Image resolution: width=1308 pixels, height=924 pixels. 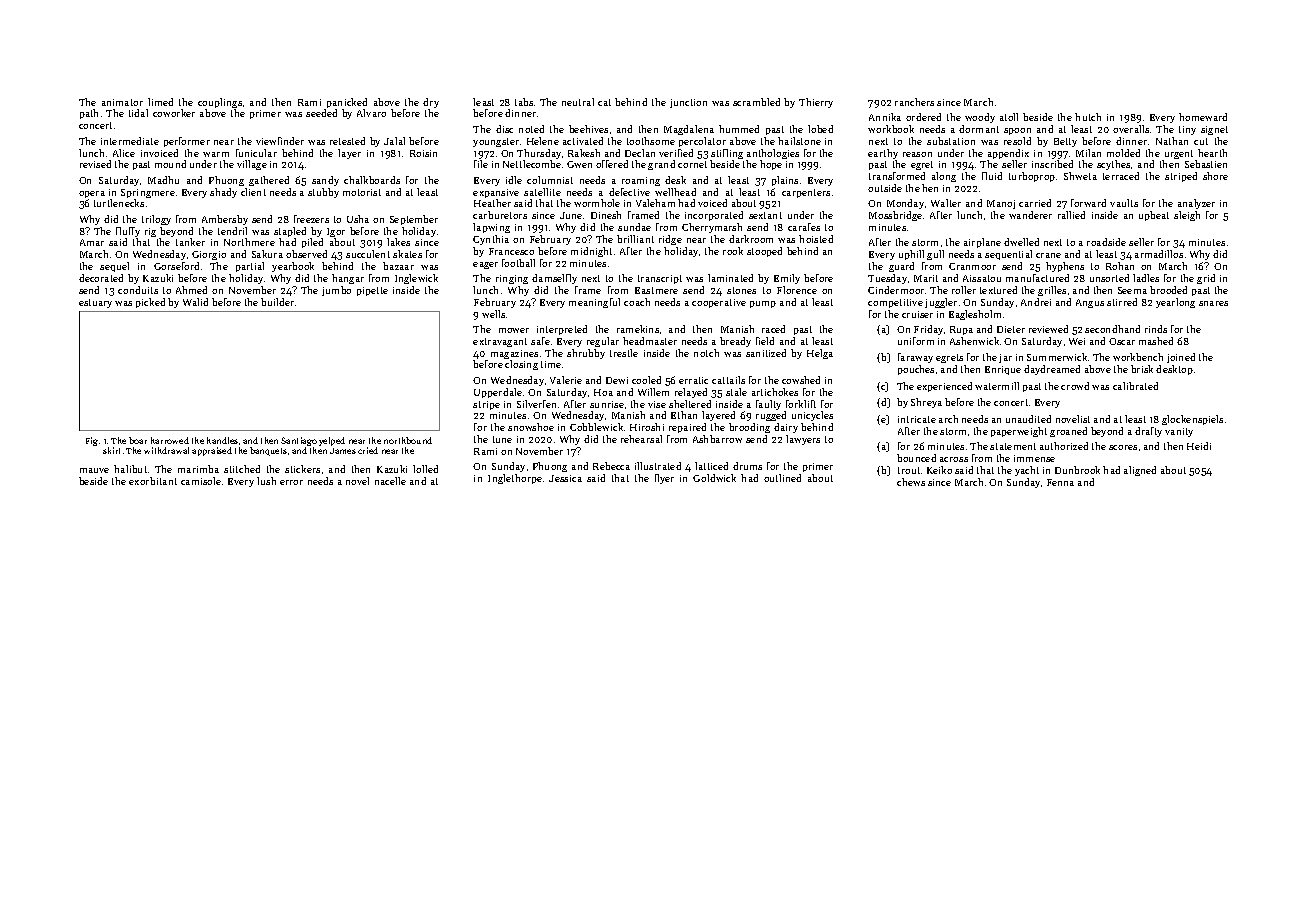 I want to click on Ashenwick, so click(x=974, y=341).
